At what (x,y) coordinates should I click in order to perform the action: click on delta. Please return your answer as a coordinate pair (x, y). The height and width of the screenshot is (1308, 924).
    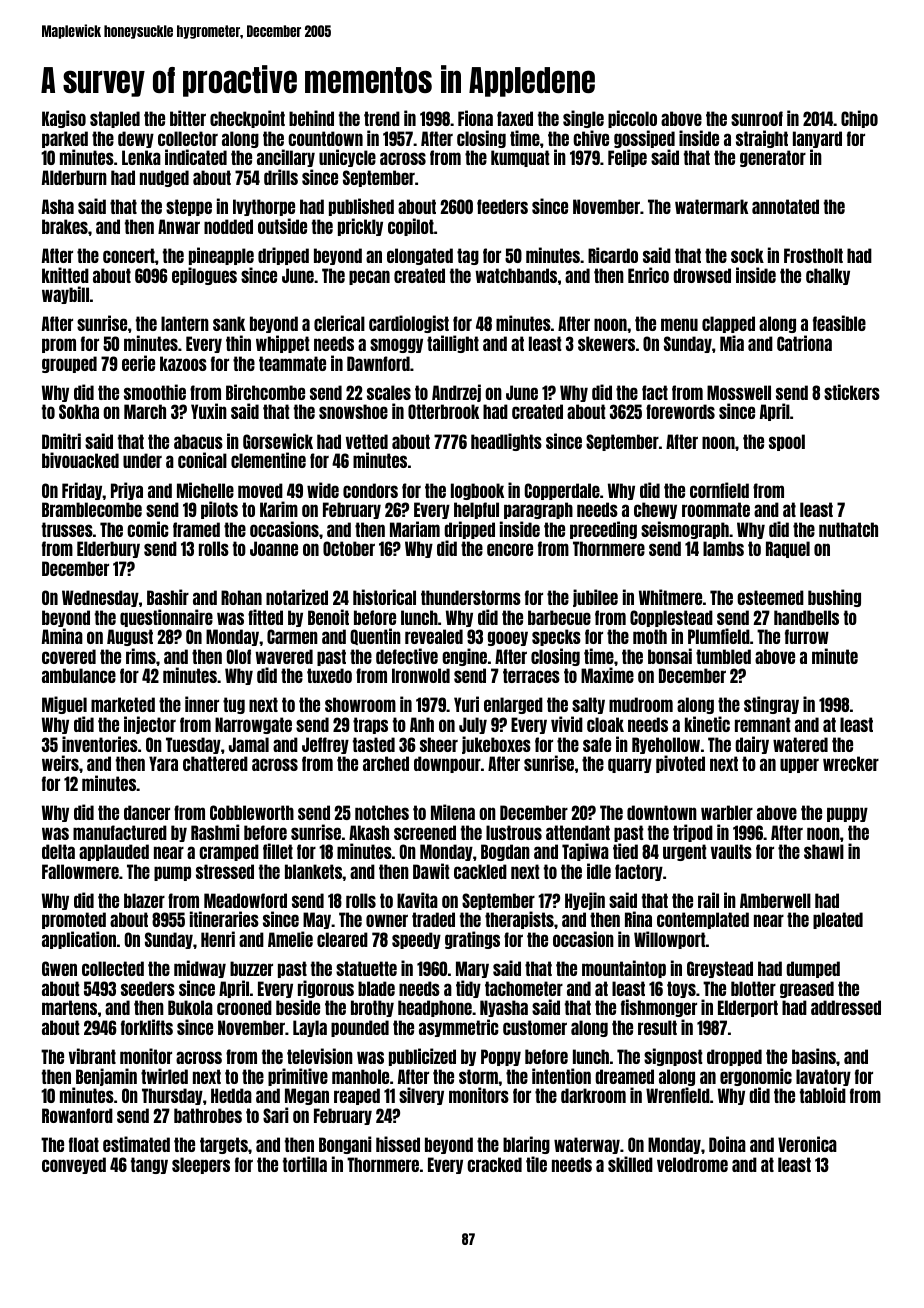
    Looking at the image, I should click on (58, 851).
